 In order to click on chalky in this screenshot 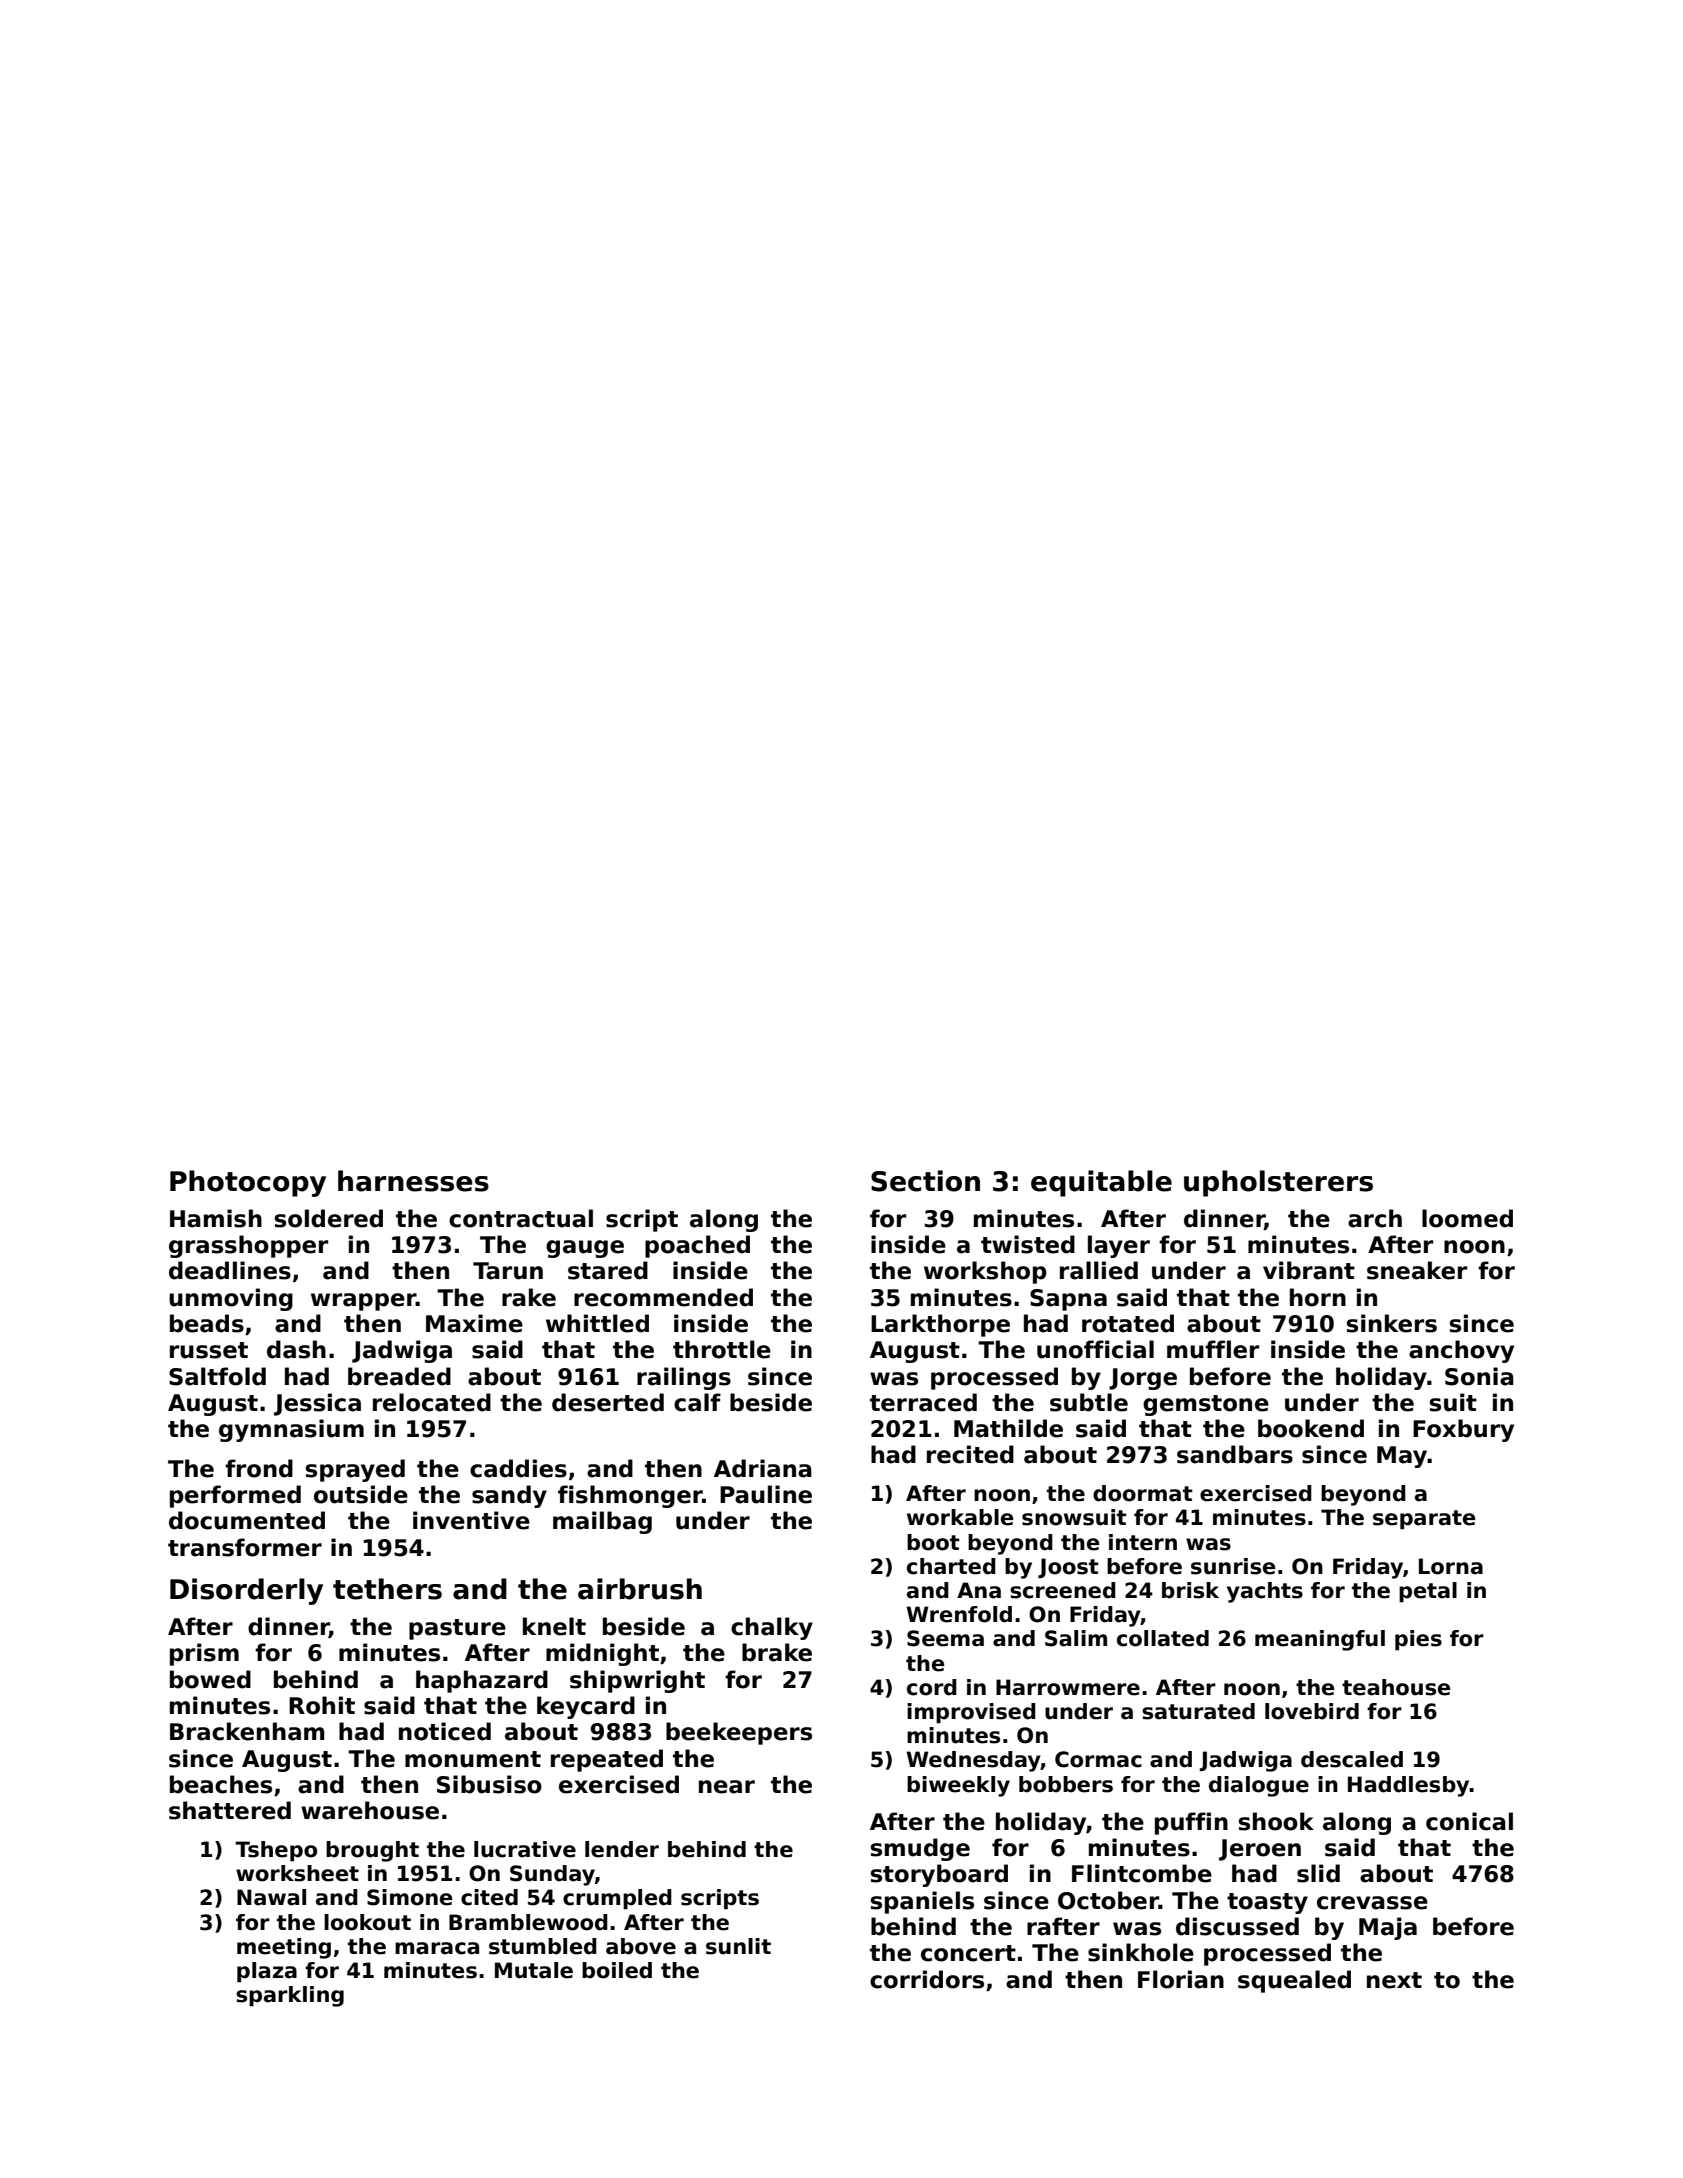, I will do `click(772, 1628)`.
